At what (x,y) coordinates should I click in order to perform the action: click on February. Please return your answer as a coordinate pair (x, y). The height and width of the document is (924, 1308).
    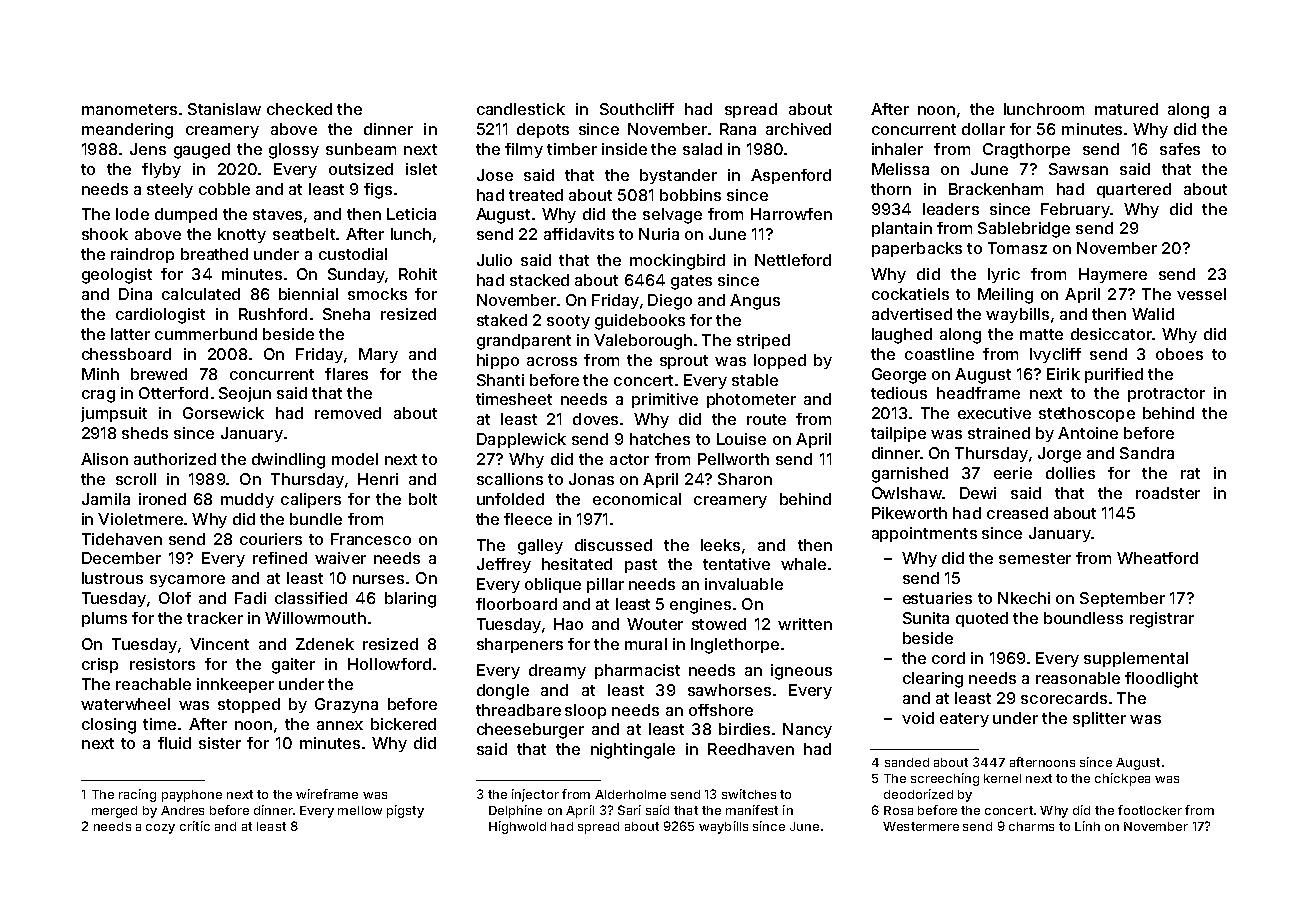
    Looking at the image, I should click on (1075, 210).
